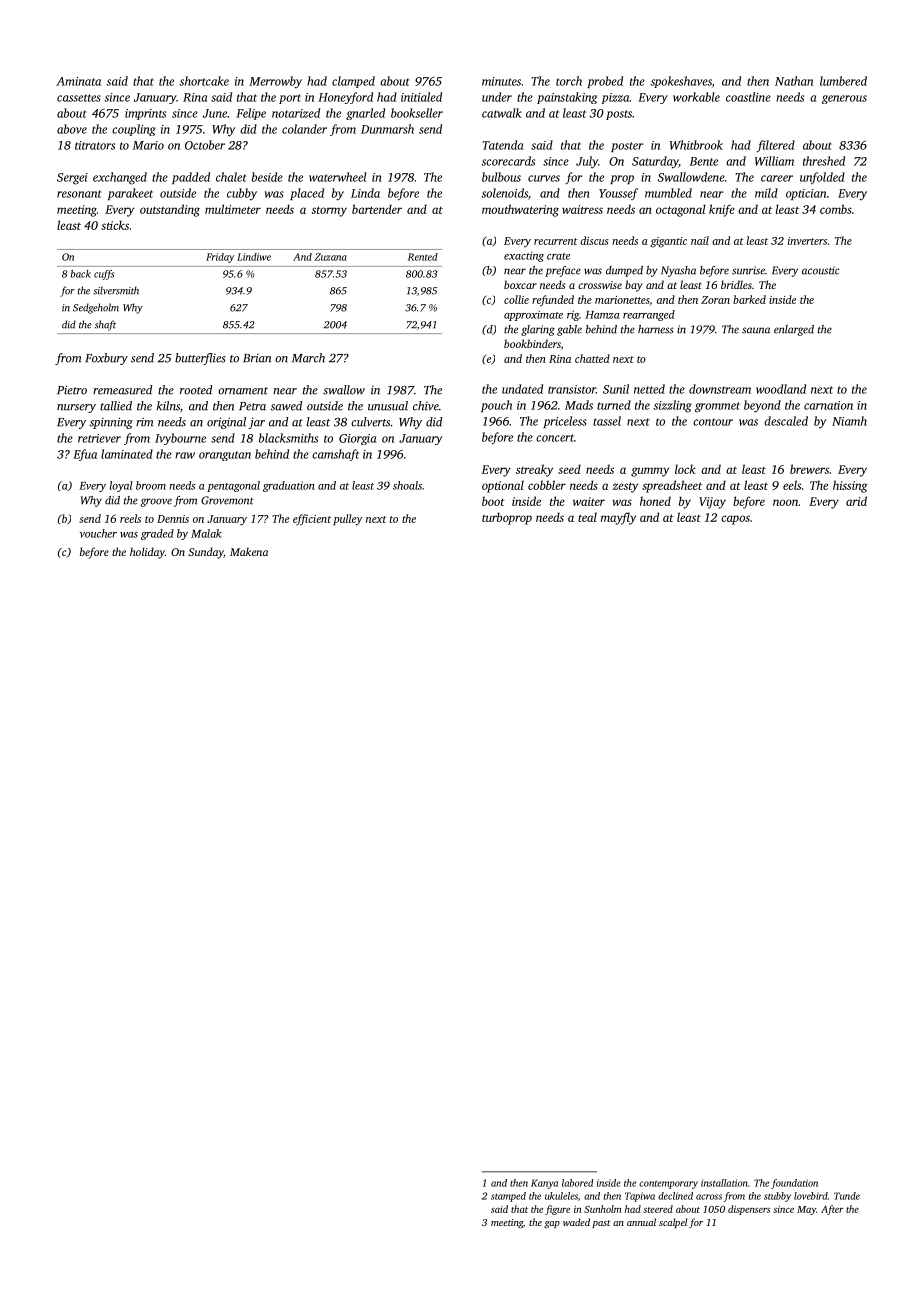 This page has height=1308, width=924. I want to click on holiday, so click(147, 553).
